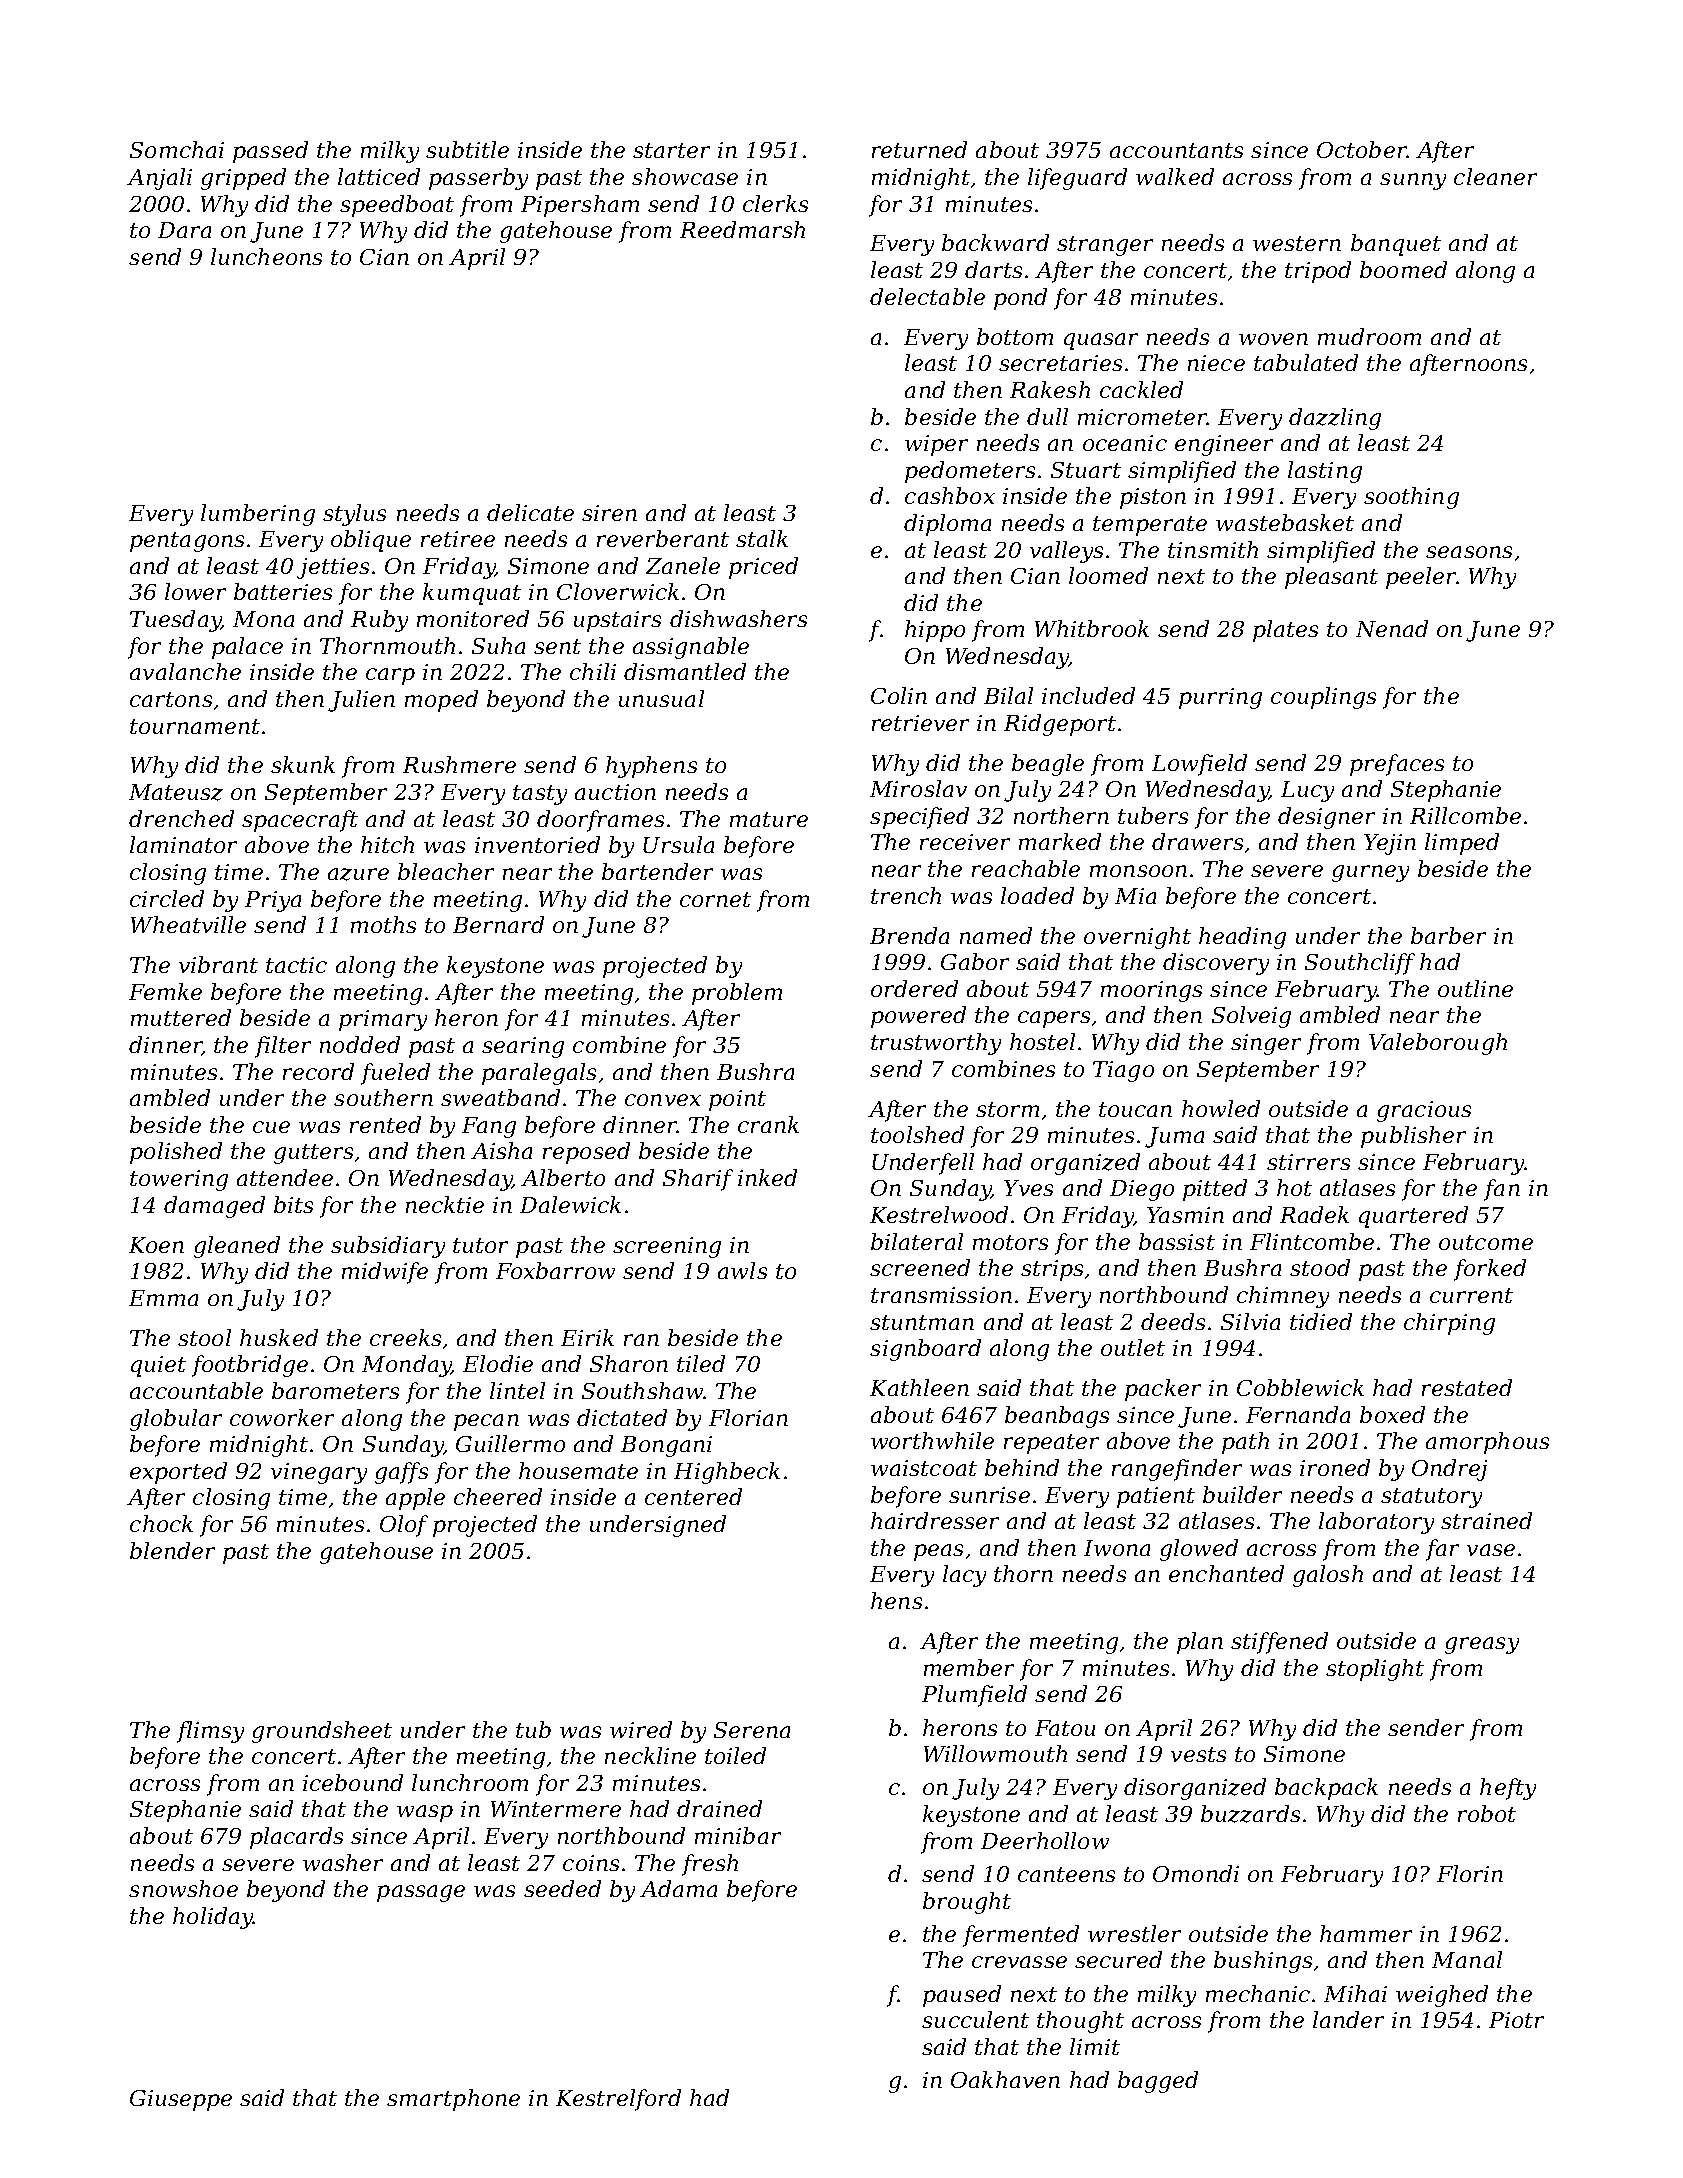  Describe the element at coordinates (472, 594) in the screenshot. I see `kumquat` at that location.
